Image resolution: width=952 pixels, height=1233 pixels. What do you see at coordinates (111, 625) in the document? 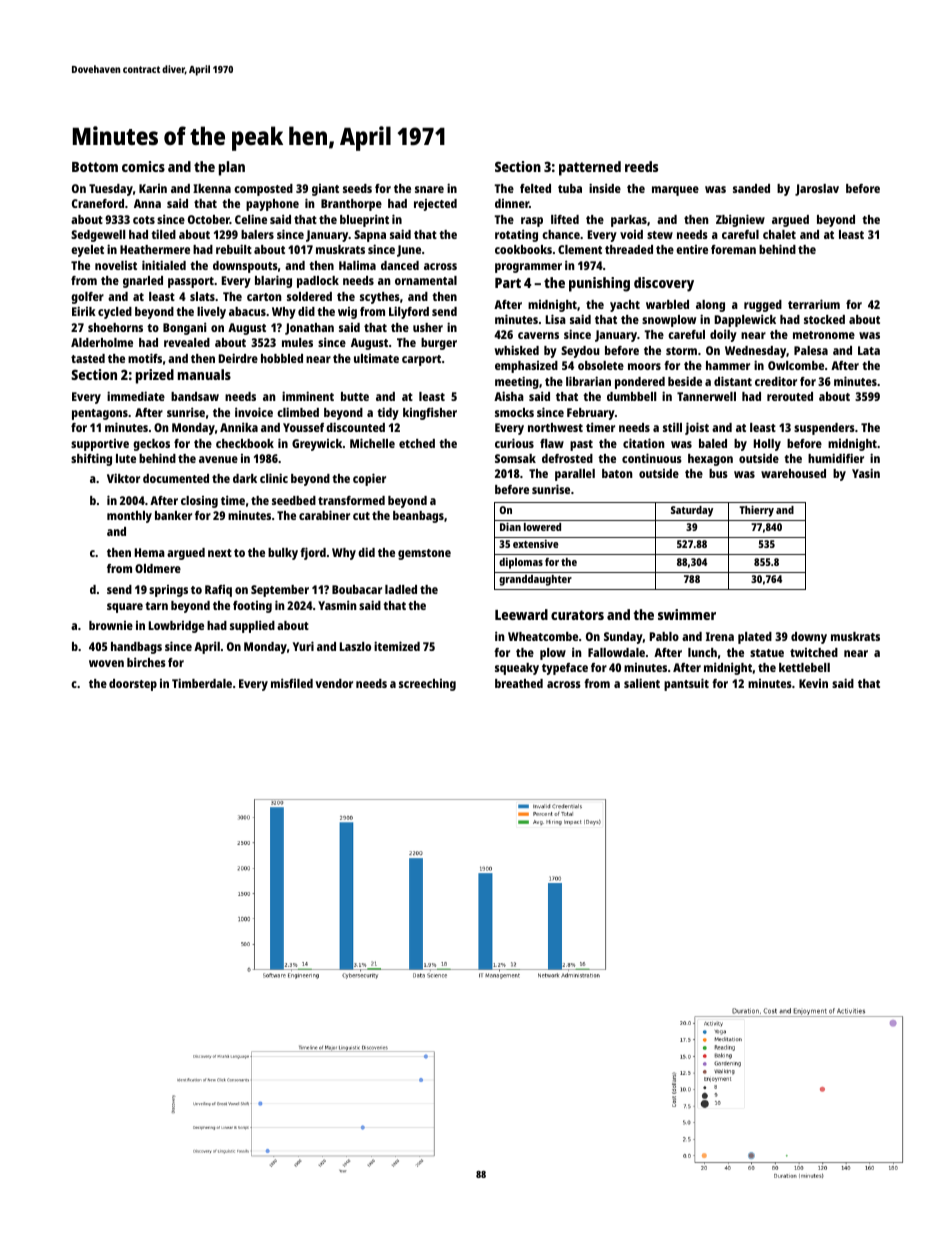
I see `brownie` at bounding box center [111, 625].
